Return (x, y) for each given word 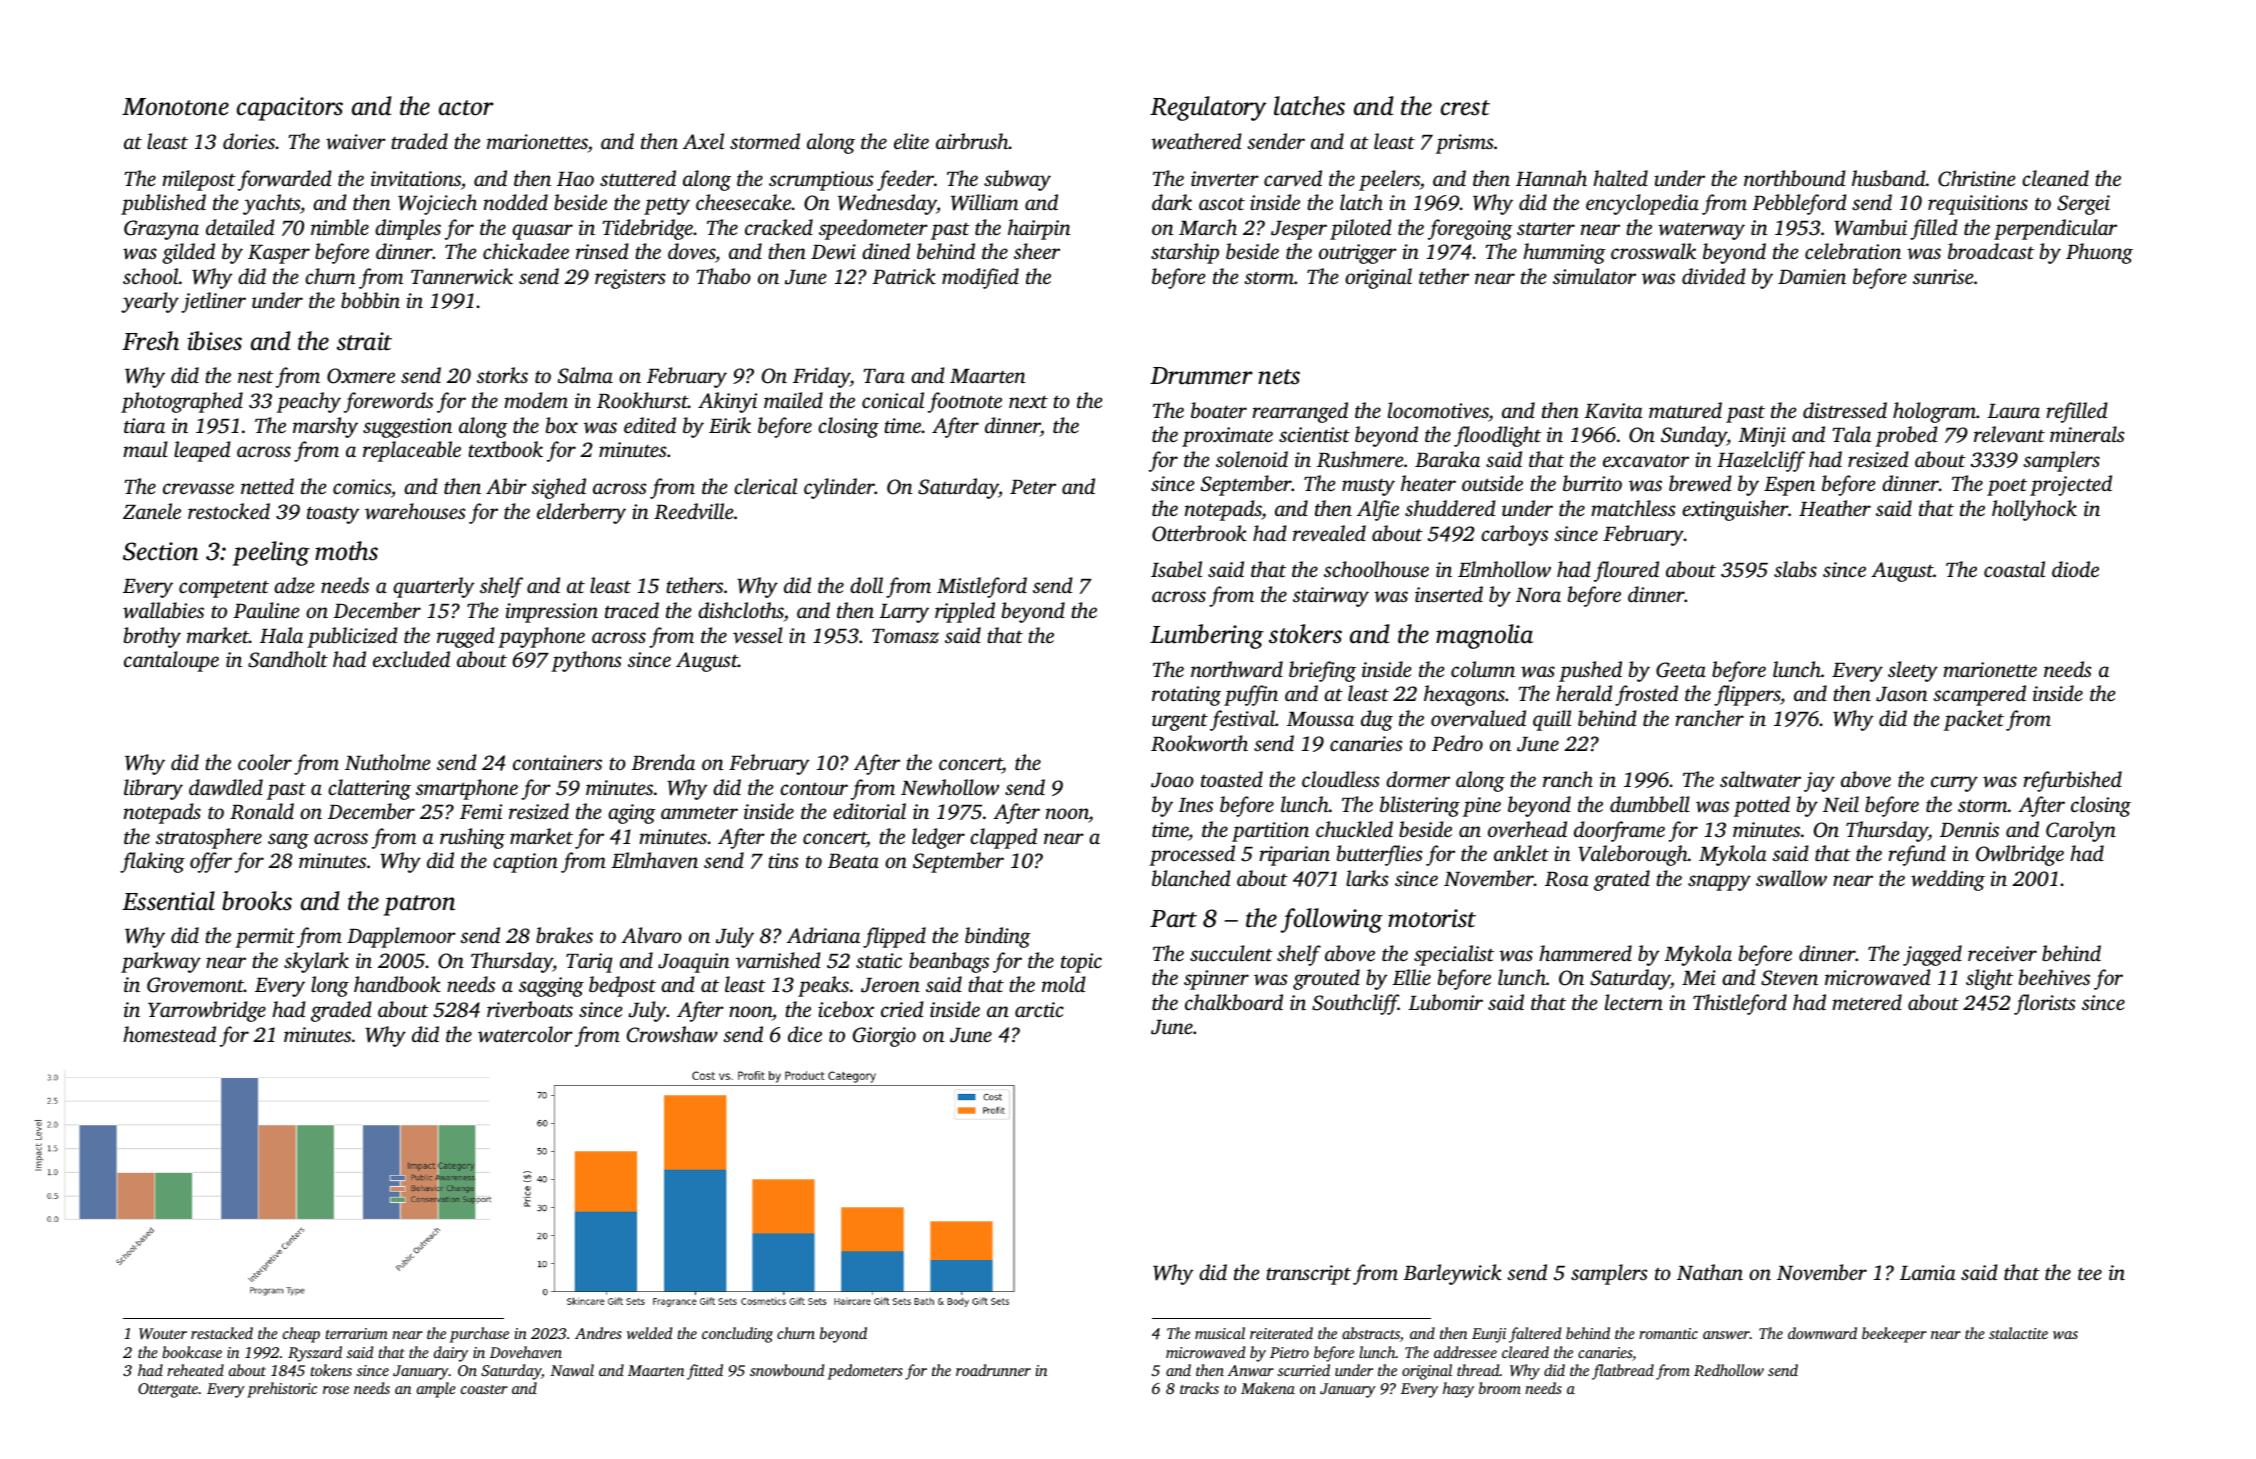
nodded (516, 202)
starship (1185, 253)
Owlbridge (2020, 855)
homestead (169, 1034)
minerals (2087, 434)
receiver (2002, 953)
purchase (479, 1335)
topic (1081, 963)
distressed (1845, 410)
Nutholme (388, 762)
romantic (1668, 1333)
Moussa (1320, 719)
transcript (1308, 1275)
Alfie (1378, 510)
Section (160, 551)
